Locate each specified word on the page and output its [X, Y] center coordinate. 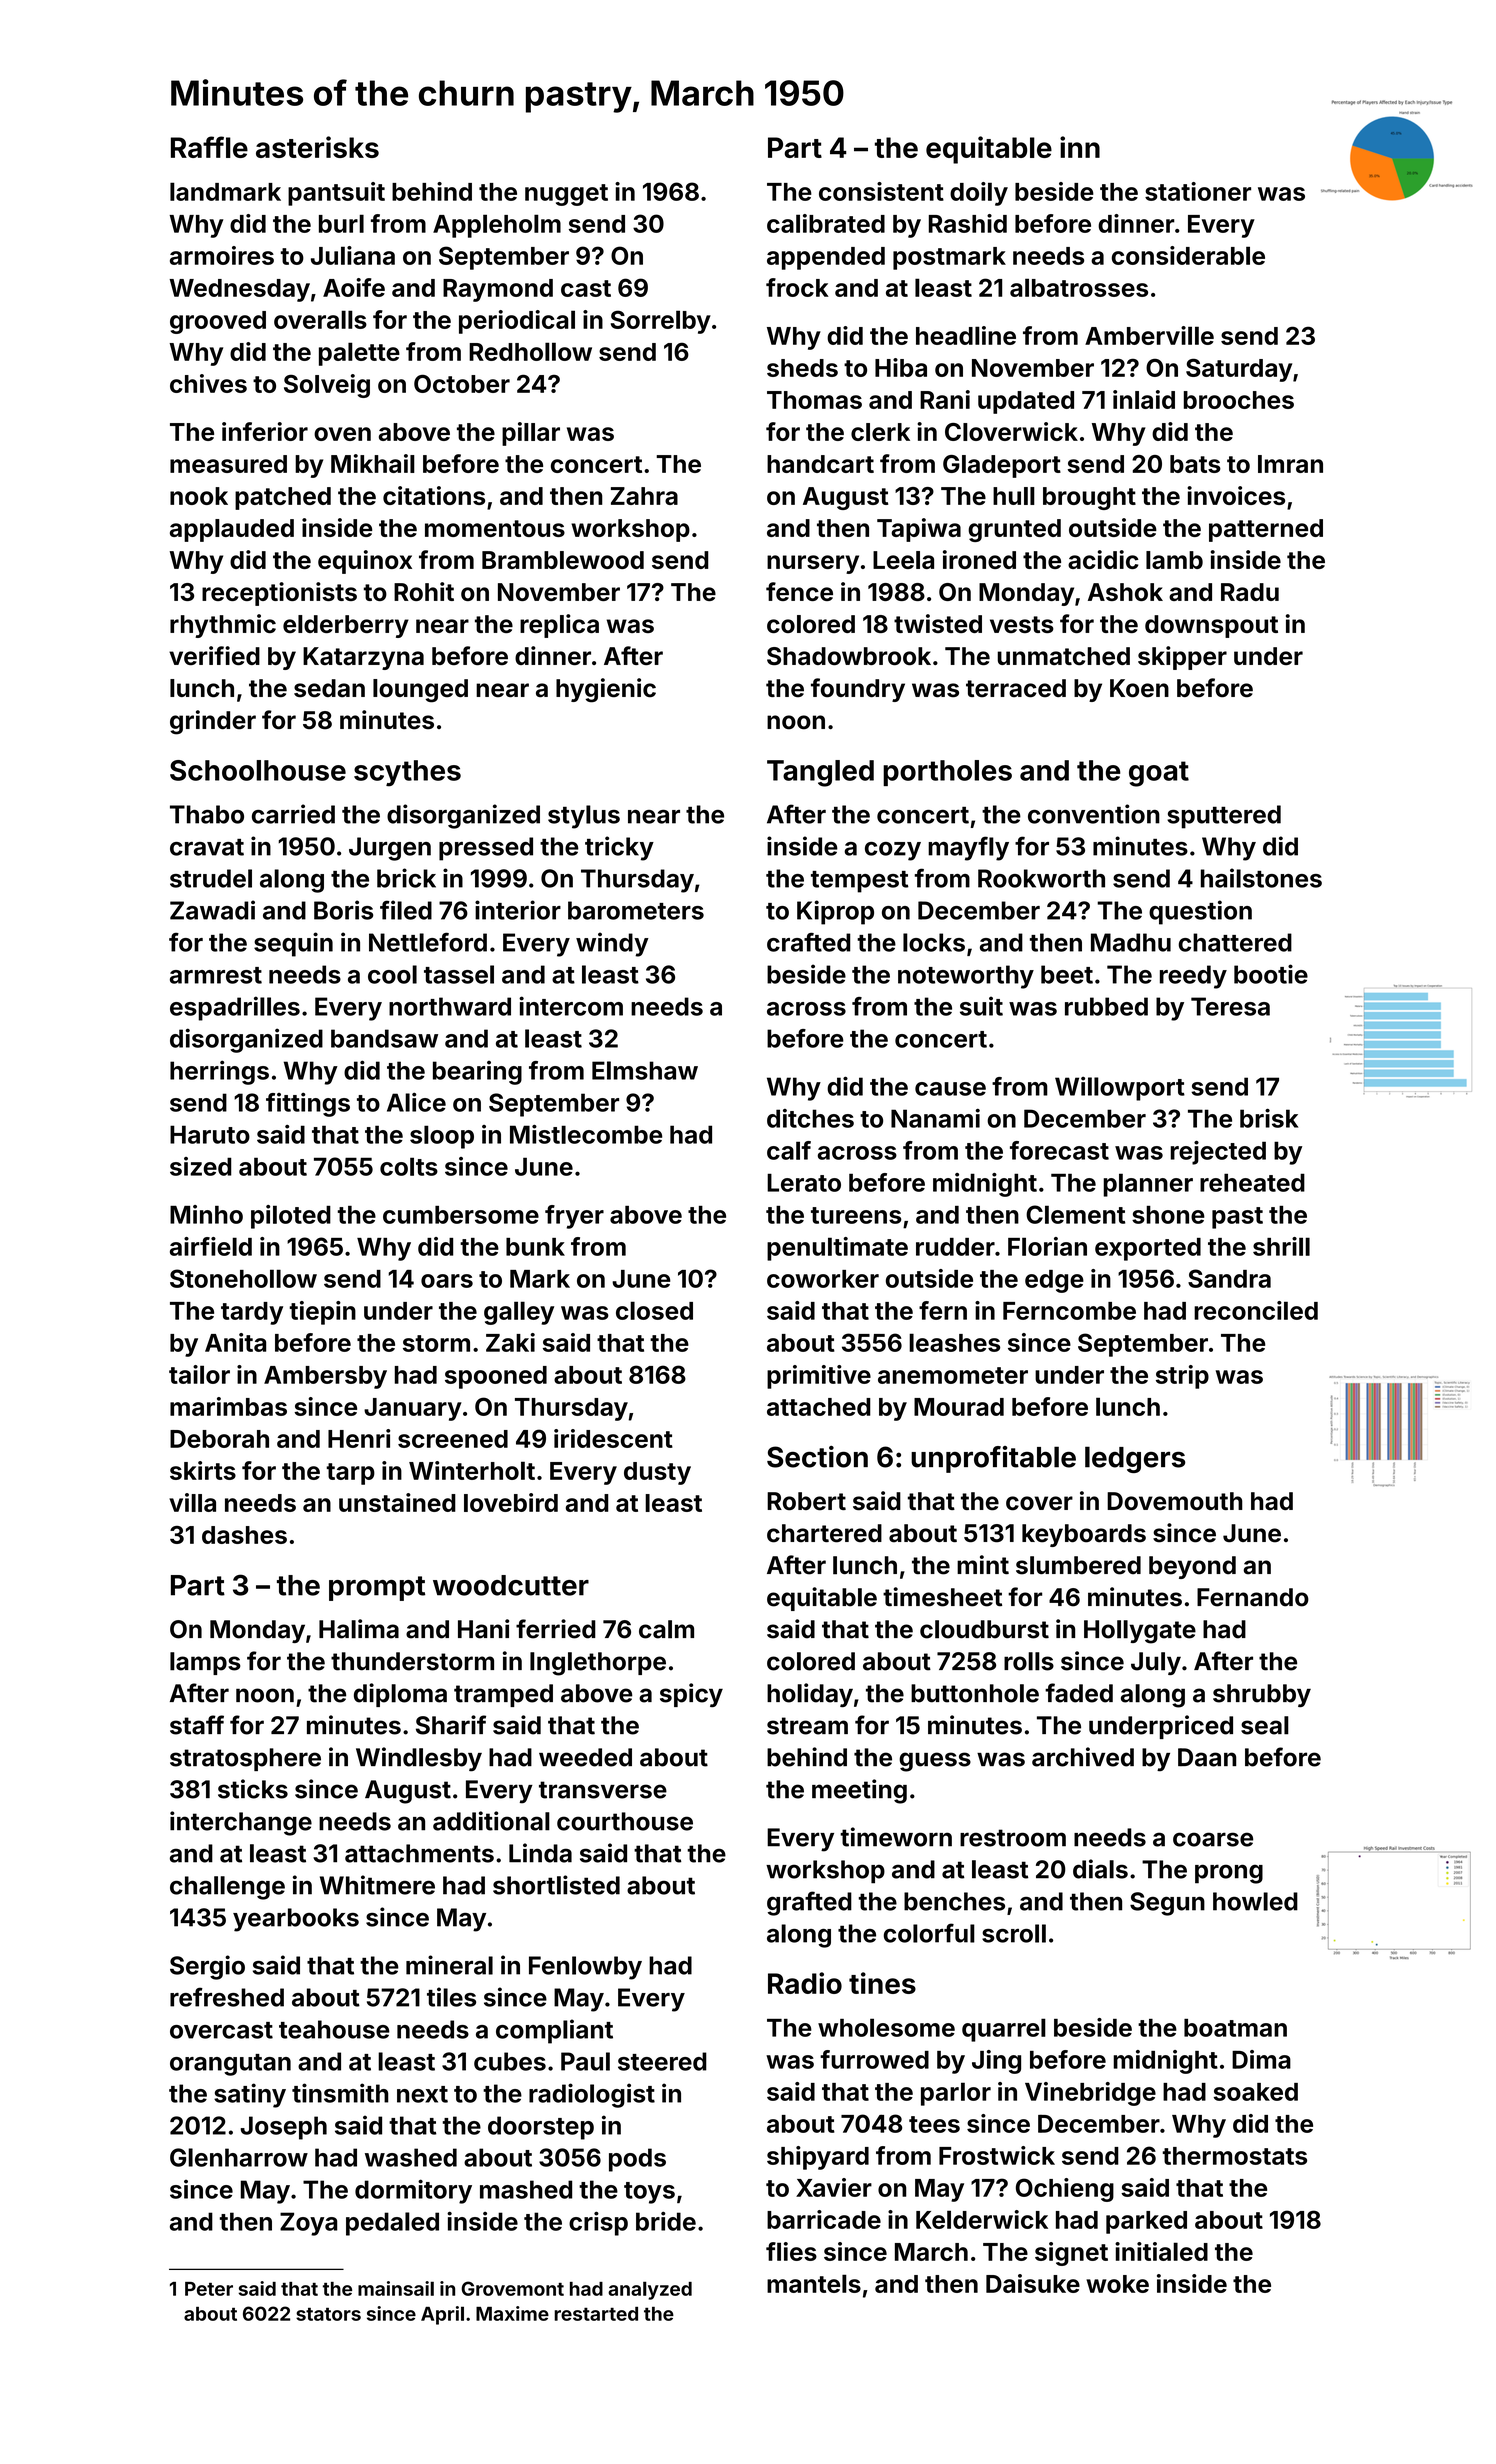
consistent [881, 191]
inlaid [1144, 399]
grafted [809, 1903]
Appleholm [497, 226]
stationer [1198, 191]
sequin [293, 944]
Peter [209, 2289]
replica [559, 626]
